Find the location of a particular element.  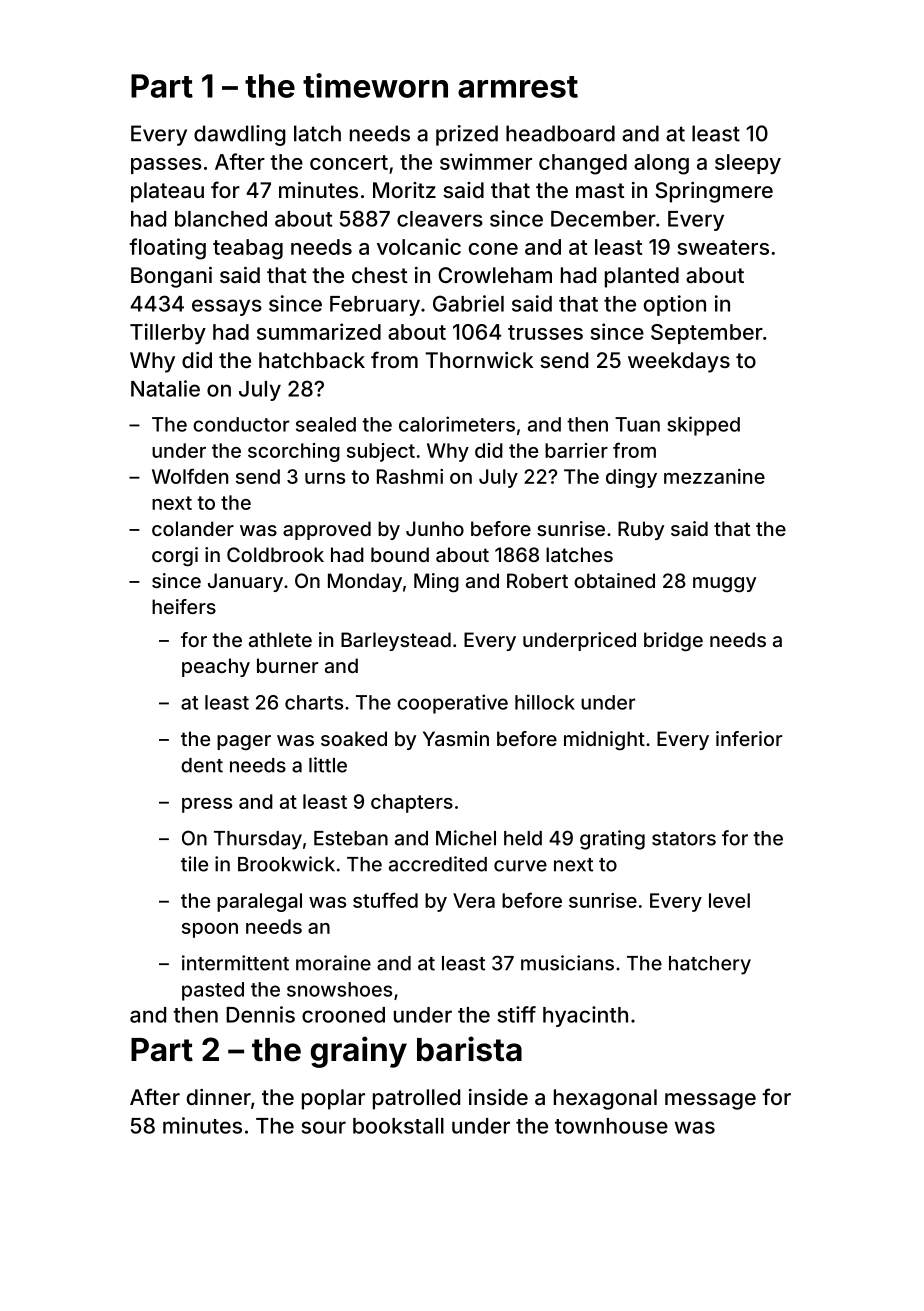

level is located at coordinates (729, 900).
